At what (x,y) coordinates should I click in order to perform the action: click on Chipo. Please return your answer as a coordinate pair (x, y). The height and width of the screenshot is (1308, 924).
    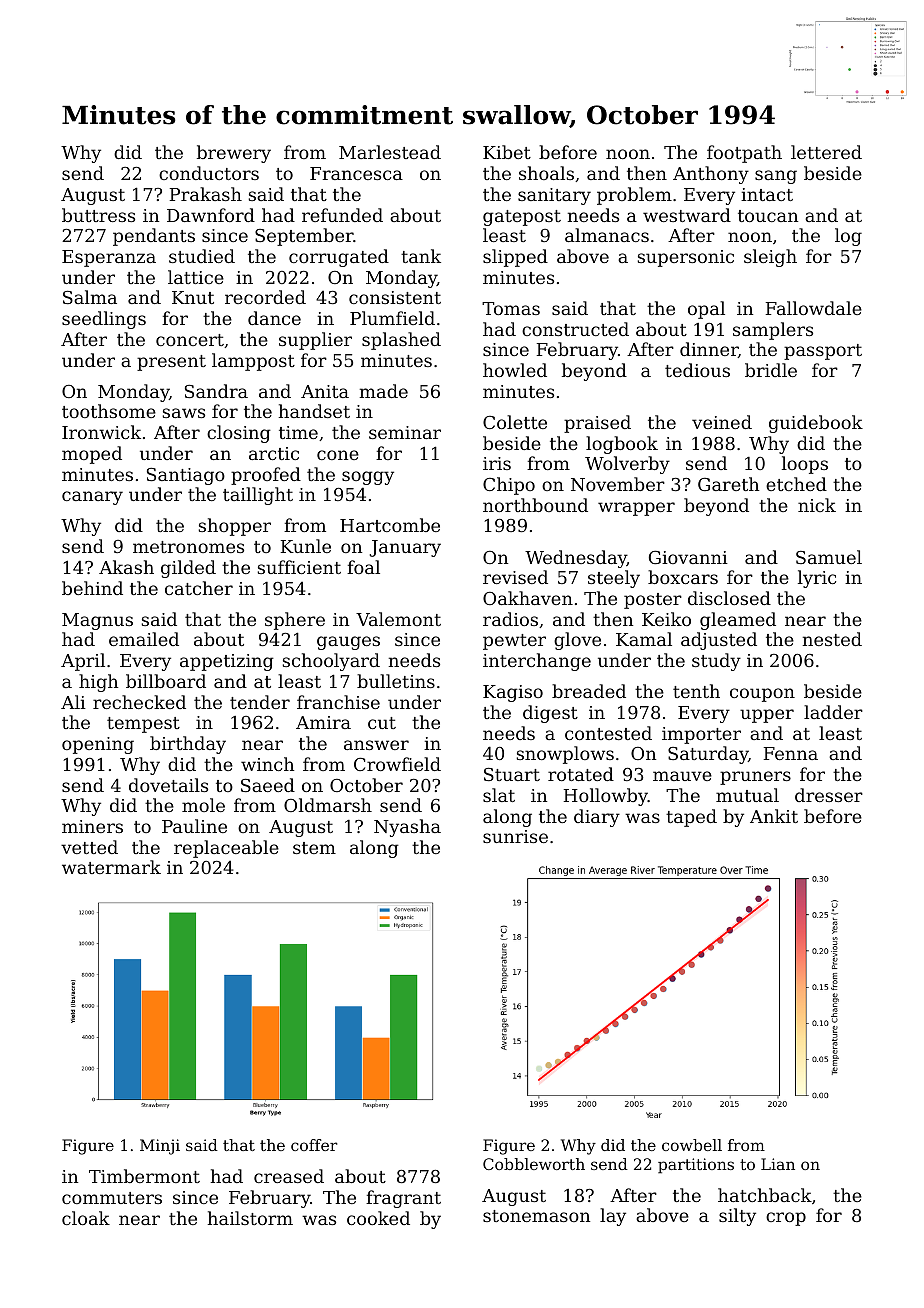
    Looking at the image, I should click on (509, 486).
